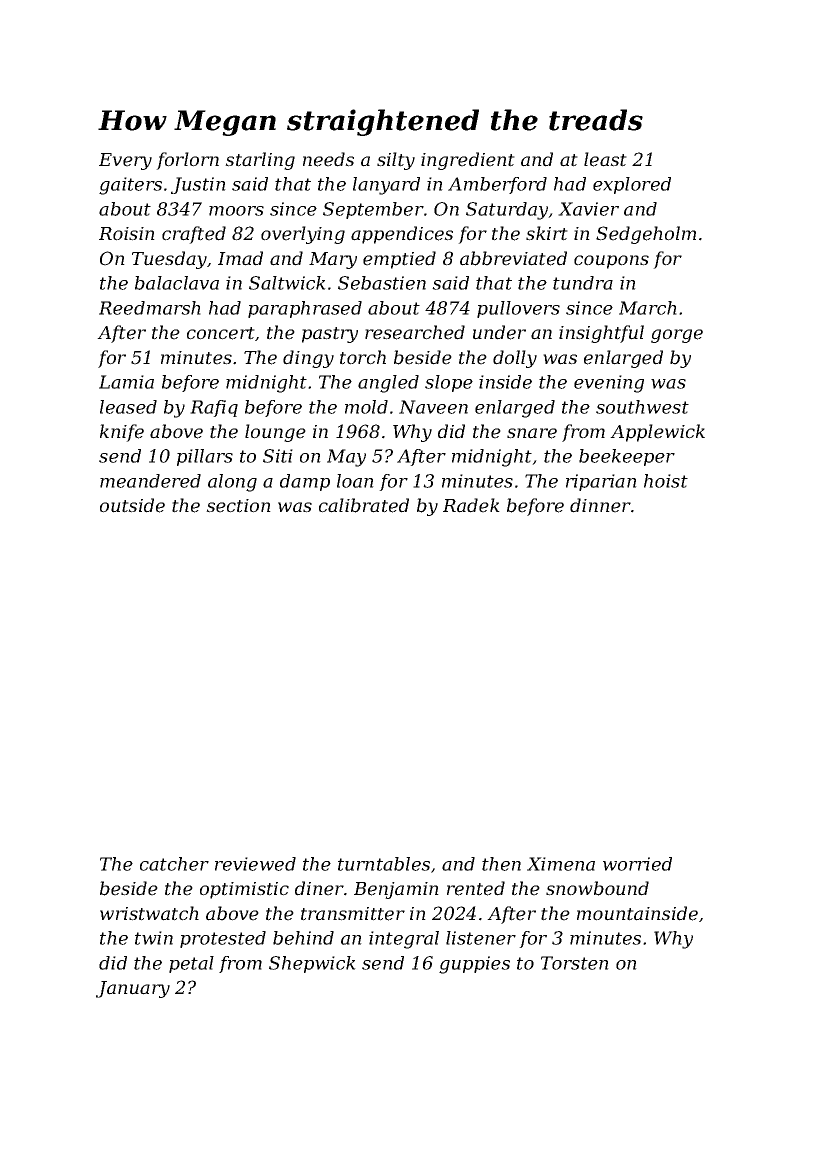 Image resolution: width=813 pixels, height=1154 pixels. Describe the element at coordinates (133, 989) in the document. I see `January` at that location.
